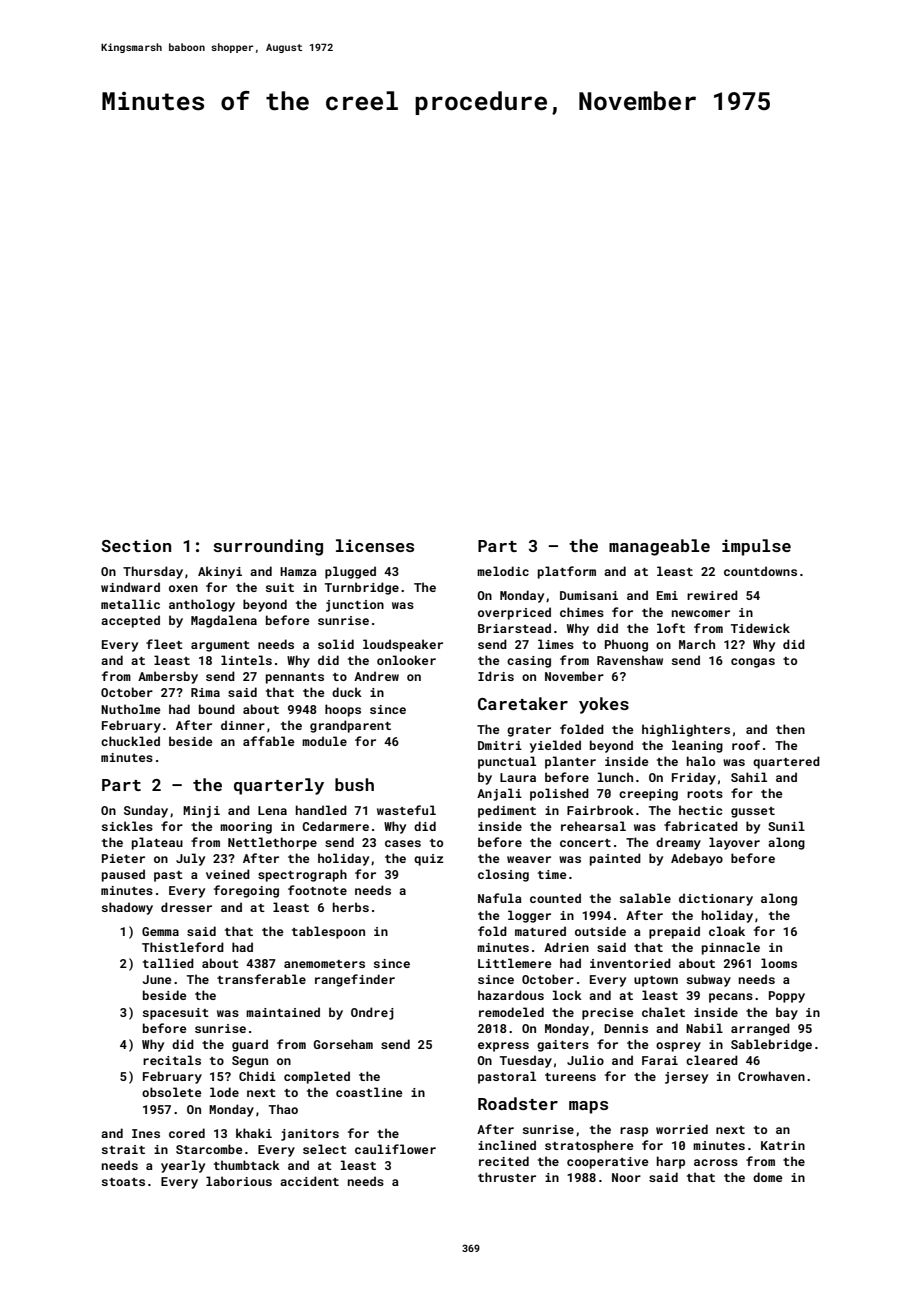 The image size is (924, 1308). I want to click on Littlemere, so click(515, 963).
